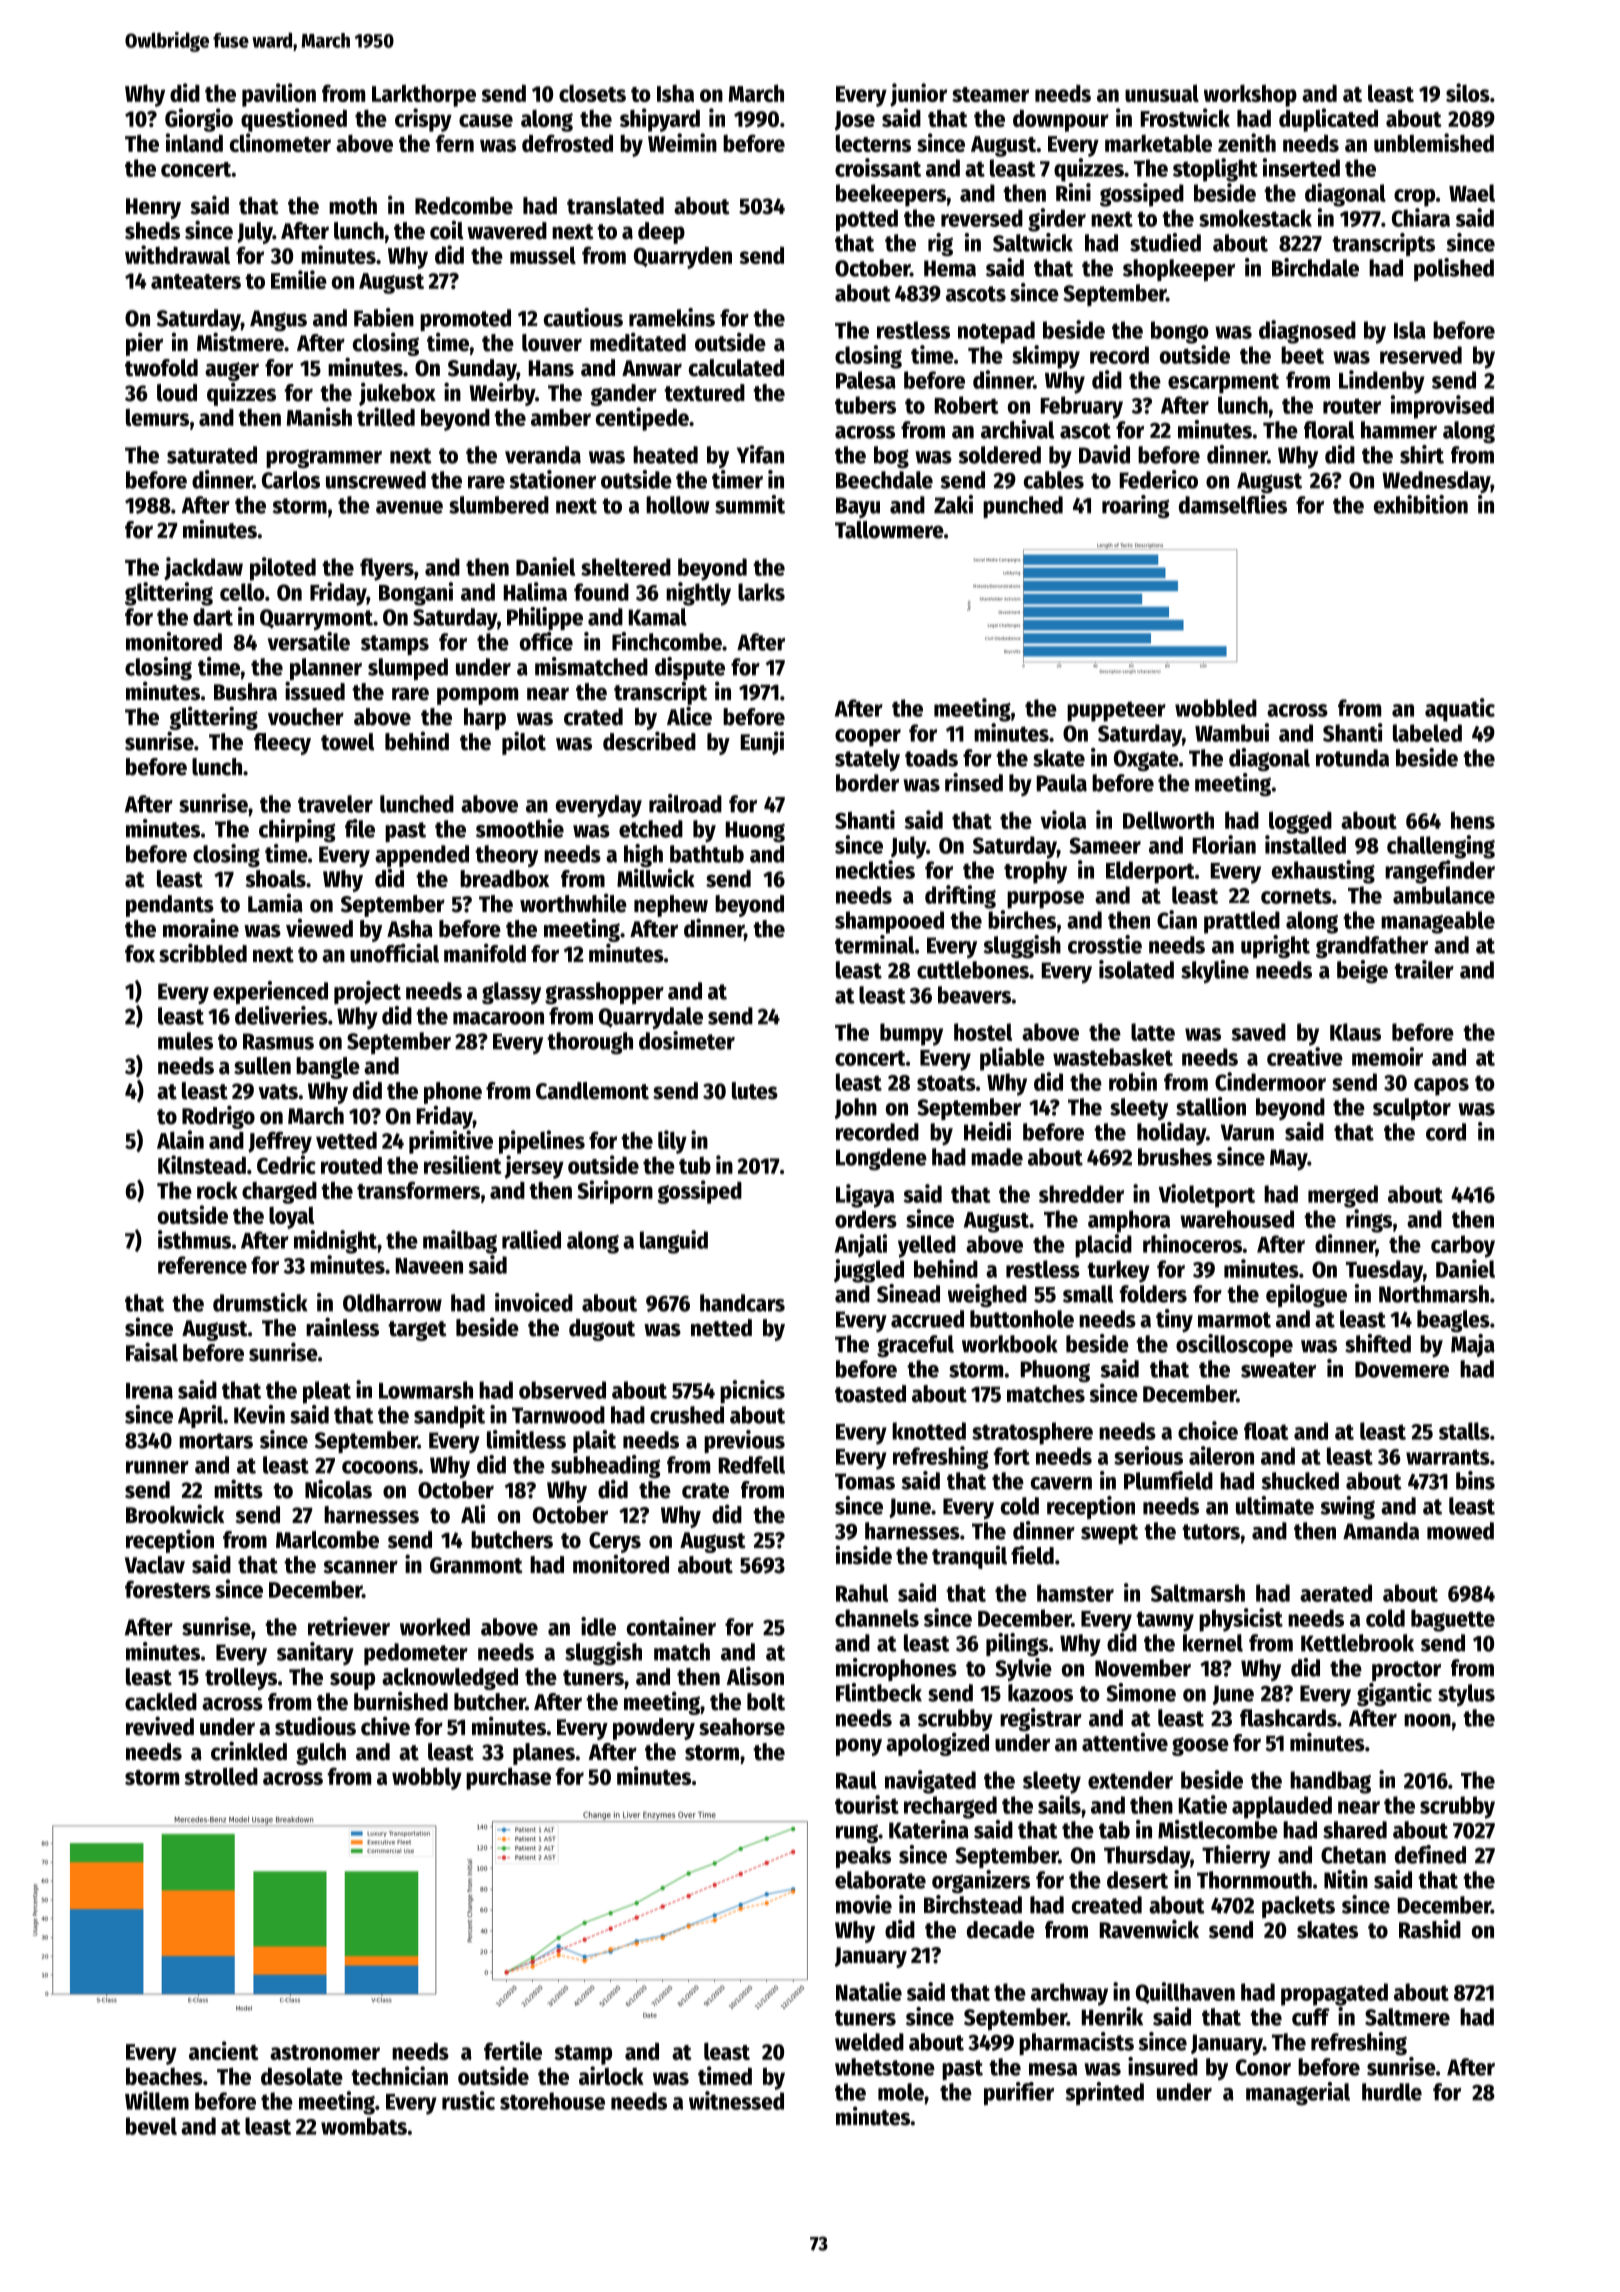 The height and width of the document is (2292, 1620). I want to click on silos, so click(1468, 92).
